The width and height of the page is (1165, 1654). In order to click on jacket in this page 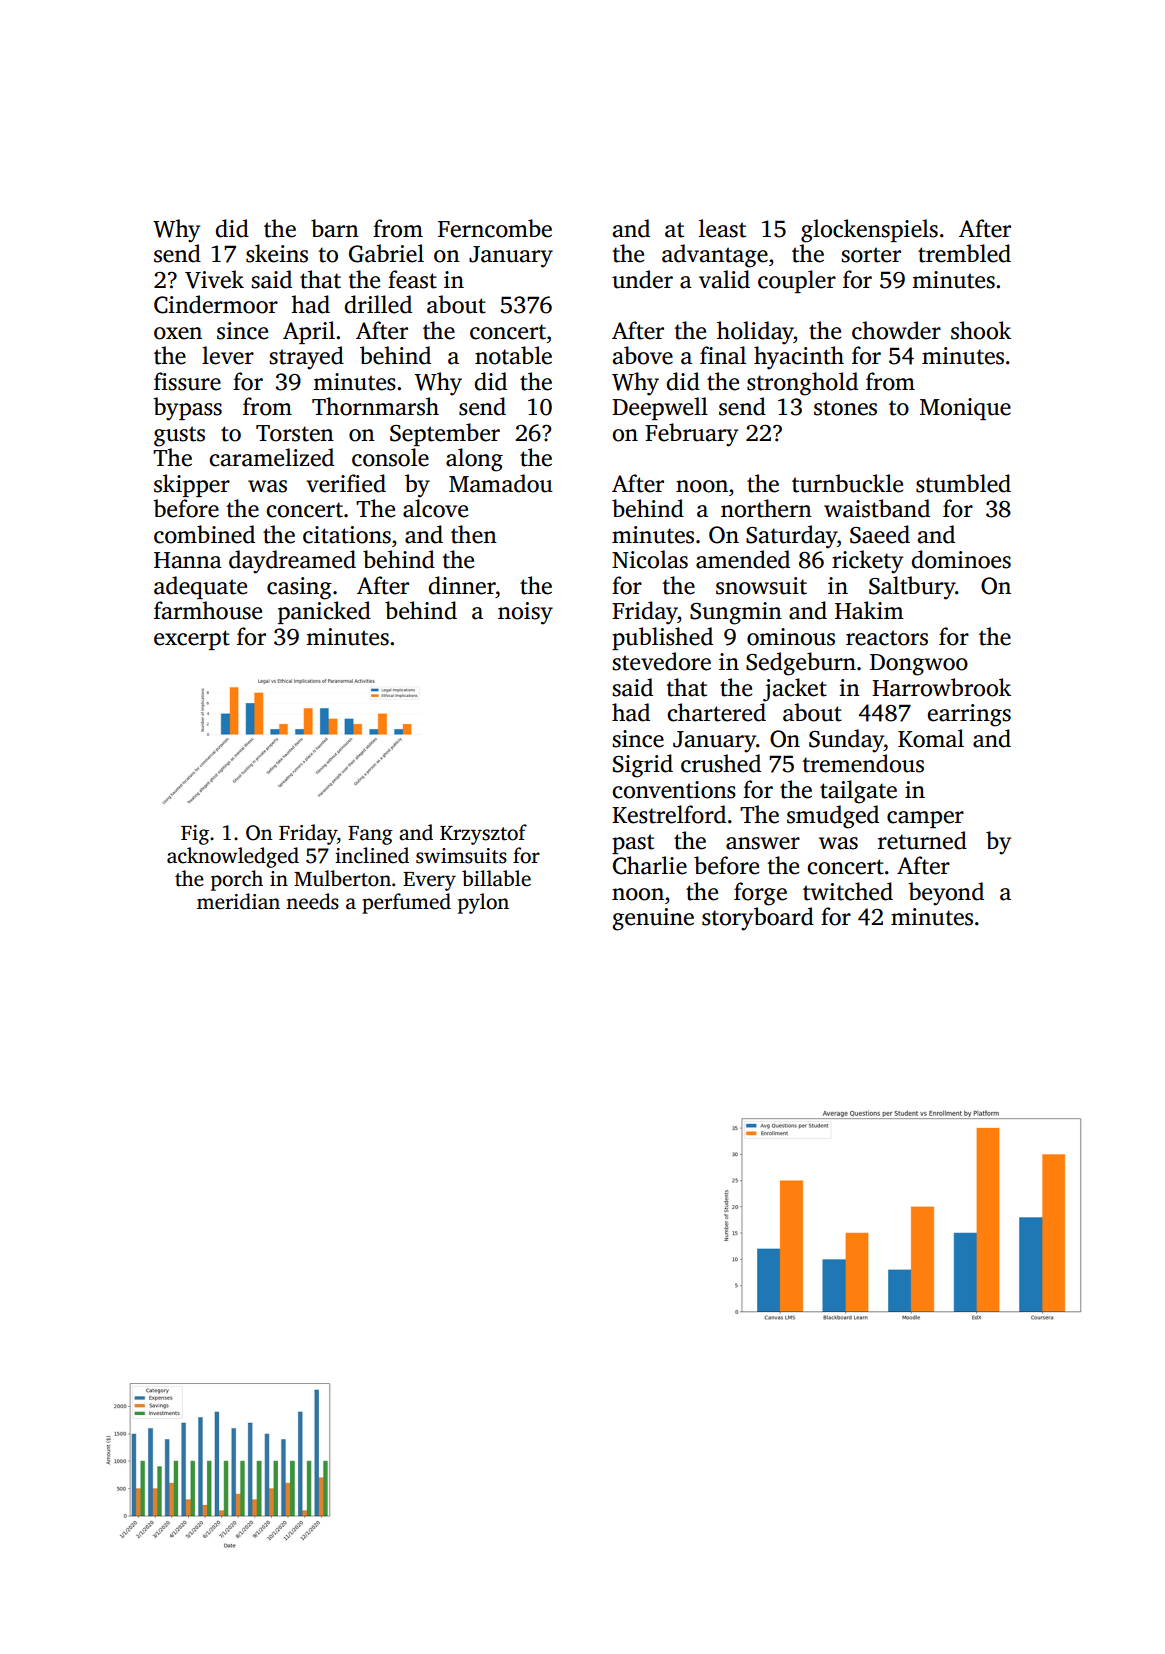, I will do `click(795, 690)`.
